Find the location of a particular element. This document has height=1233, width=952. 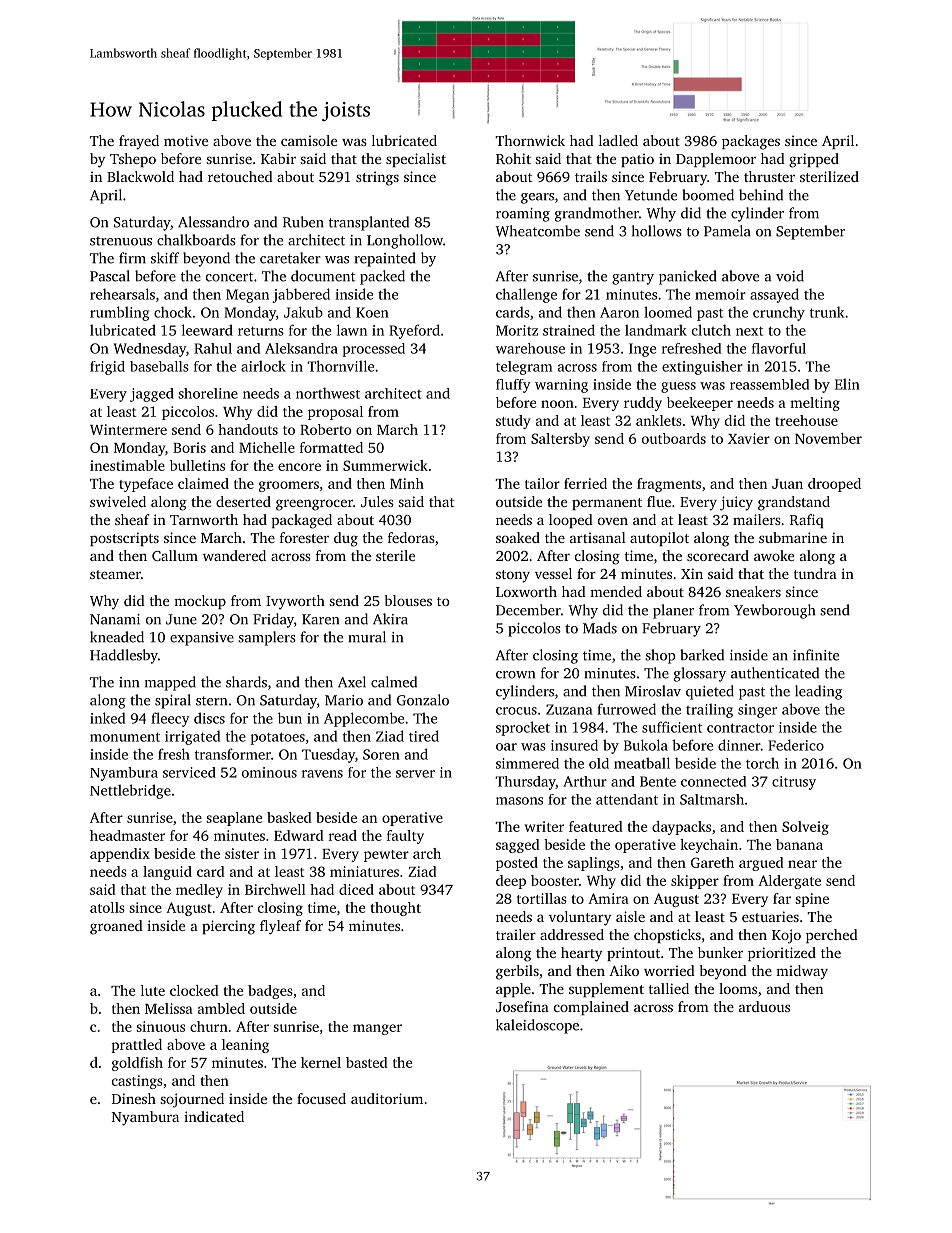

concert is located at coordinates (229, 277).
